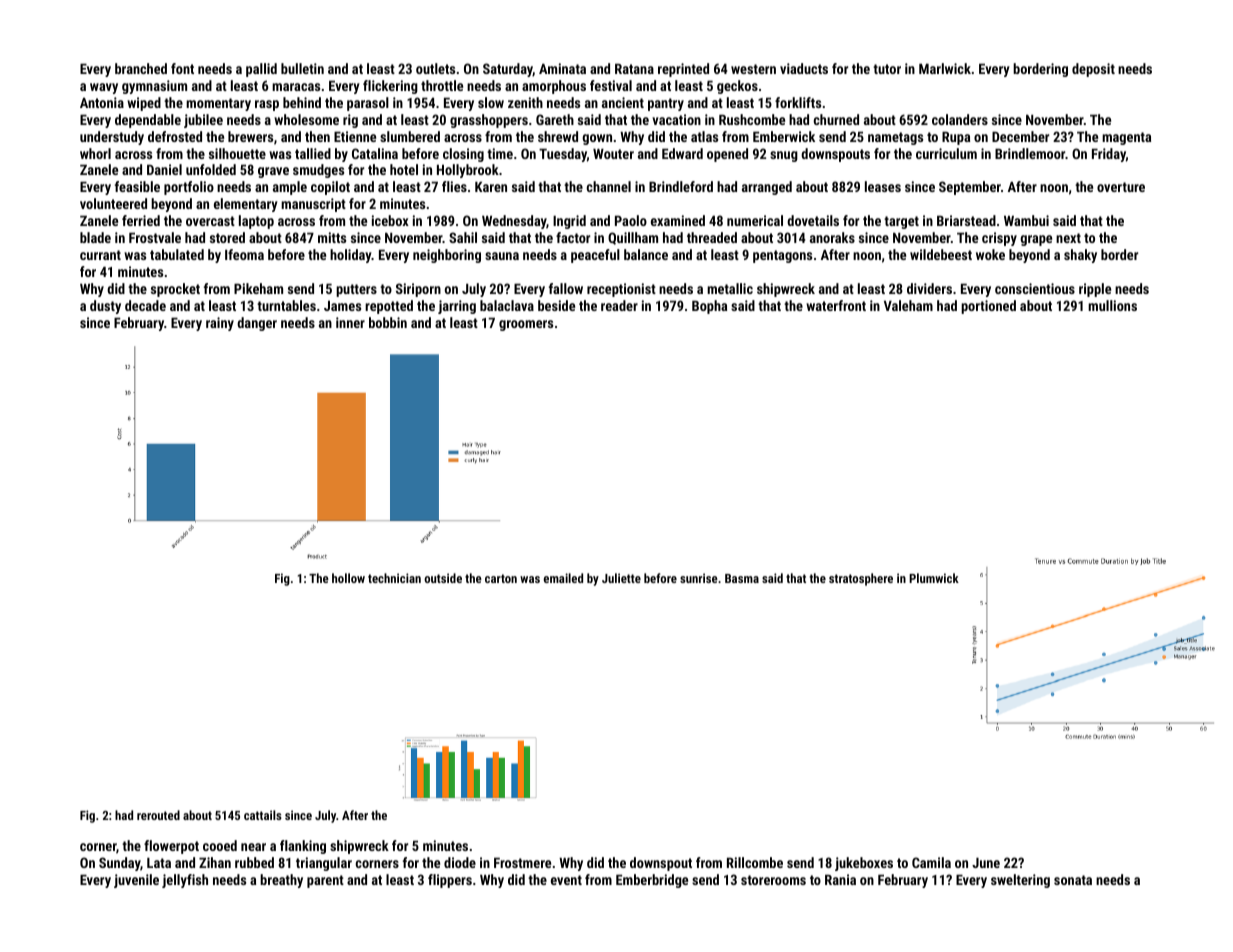 The width and height of the screenshot is (1233, 952). What do you see at coordinates (159, 863) in the screenshot?
I see `Lata` at bounding box center [159, 863].
